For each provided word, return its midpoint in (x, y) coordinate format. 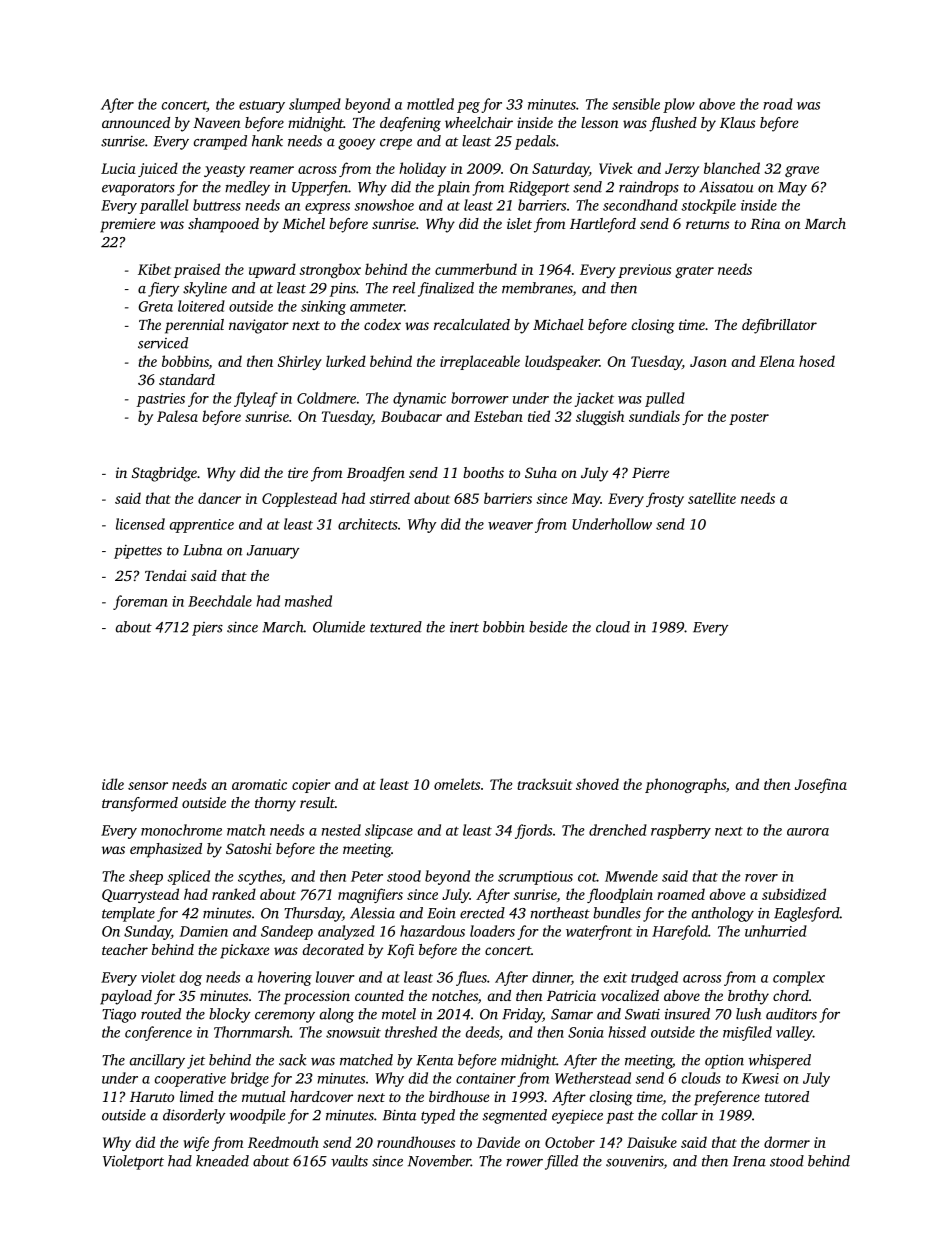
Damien (204, 931)
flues (471, 978)
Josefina (821, 785)
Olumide (339, 627)
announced (136, 122)
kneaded (222, 1161)
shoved (597, 784)
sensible (636, 104)
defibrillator (779, 326)
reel (404, 288)
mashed (308, 601)
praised (197, 270)
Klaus (737, 122)
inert (464, 627)
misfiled (747, 1033)
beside (548, 627)
